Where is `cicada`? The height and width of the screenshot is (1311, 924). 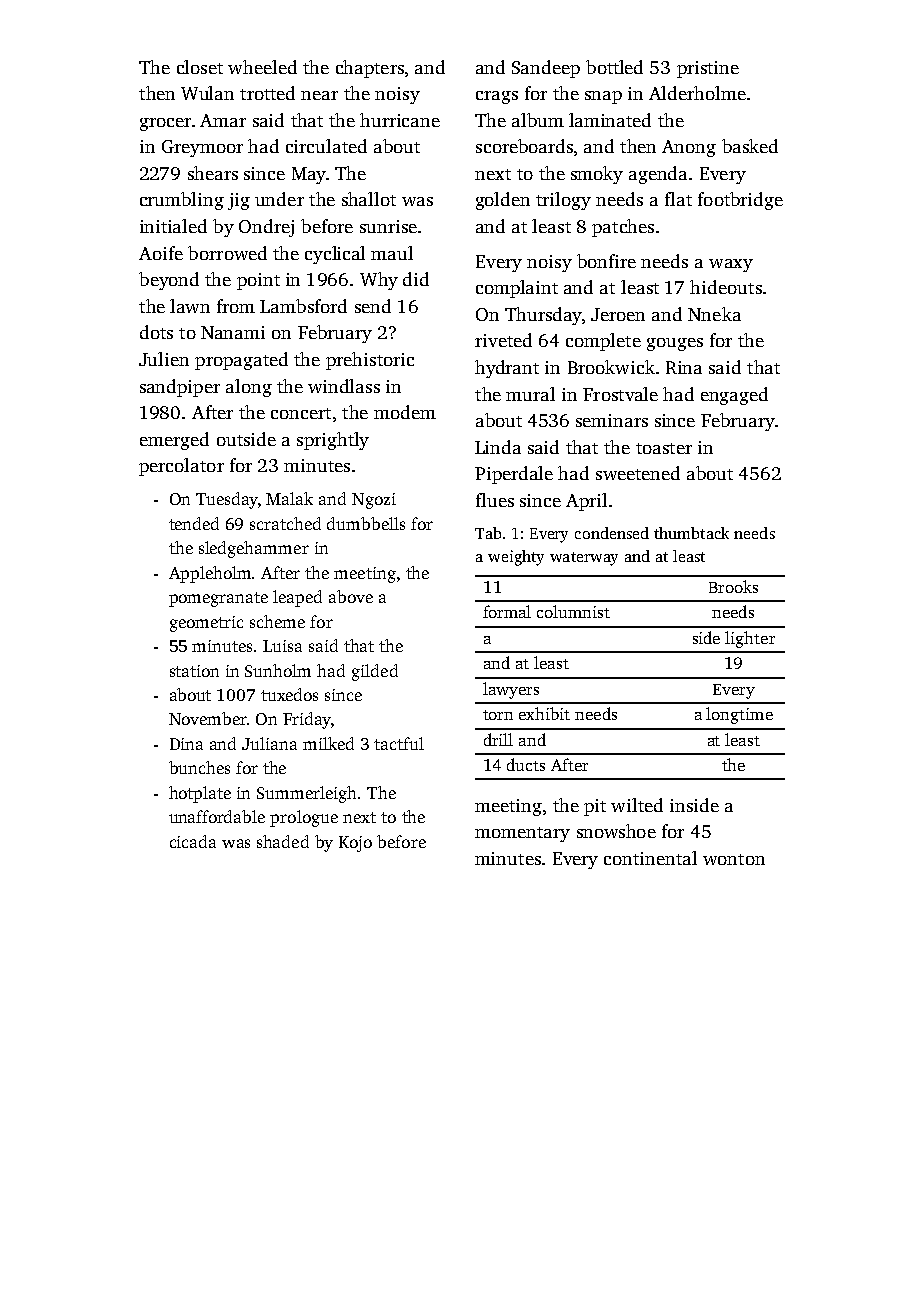
cicada is located at coordinates (193, 841).
